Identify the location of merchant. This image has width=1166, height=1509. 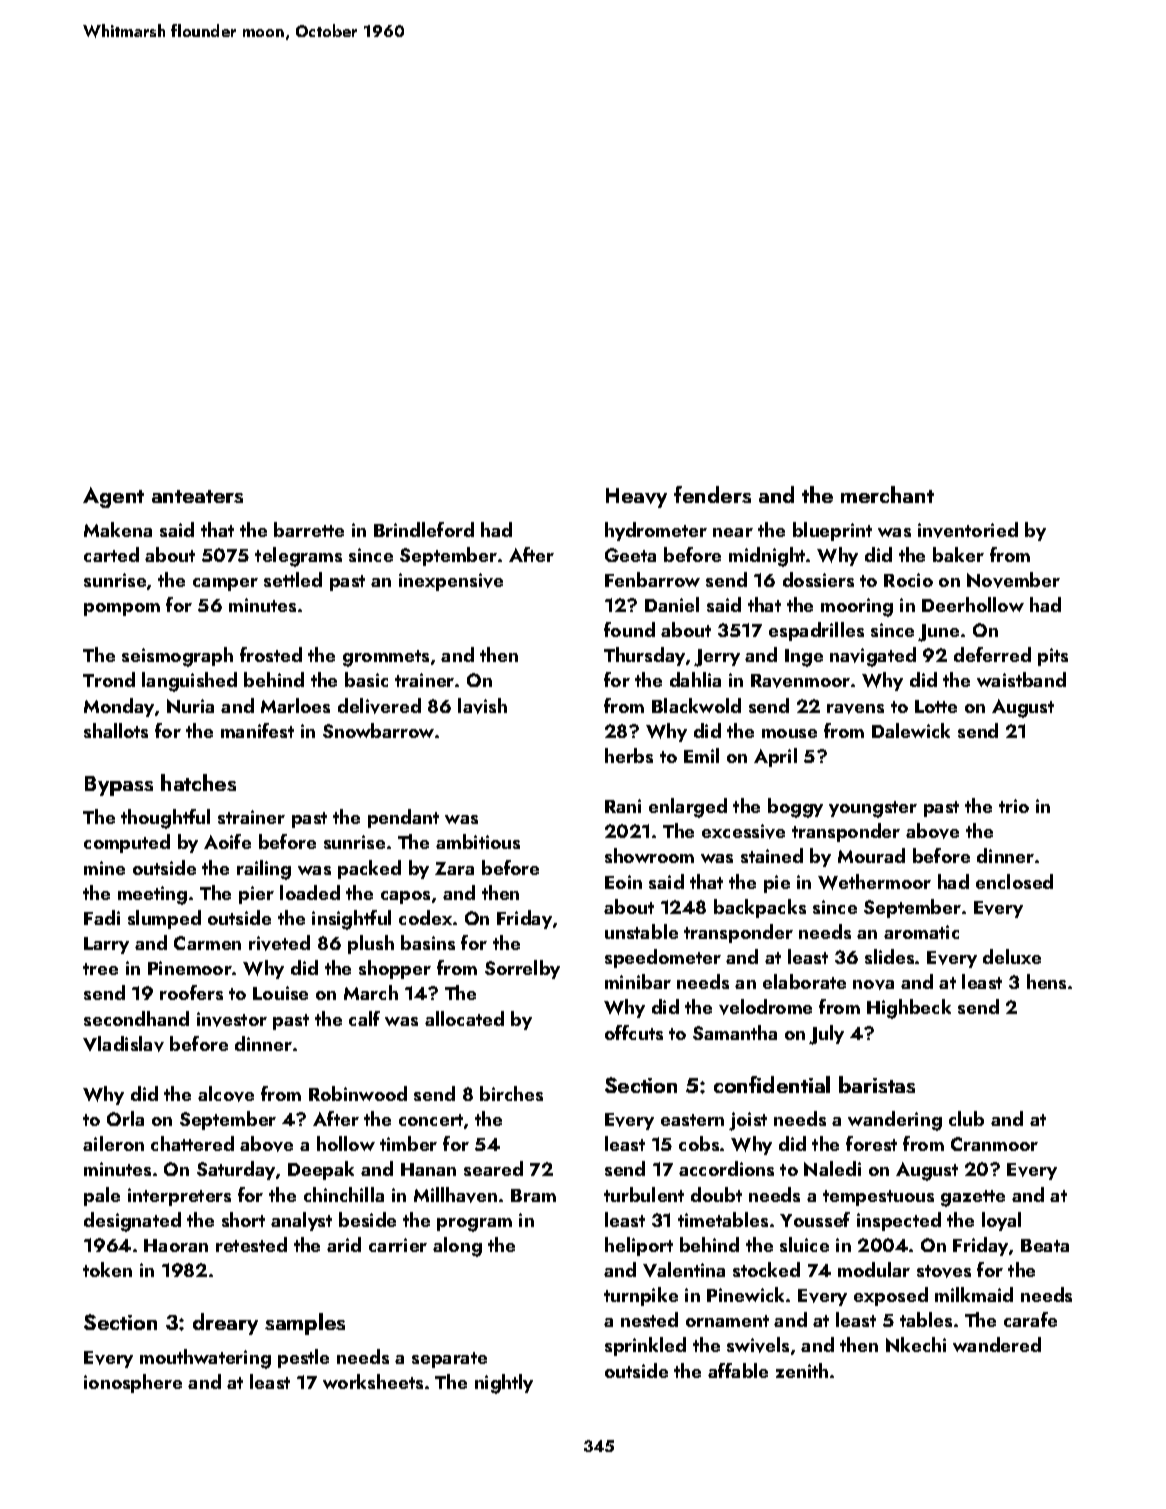
(887, 494).
